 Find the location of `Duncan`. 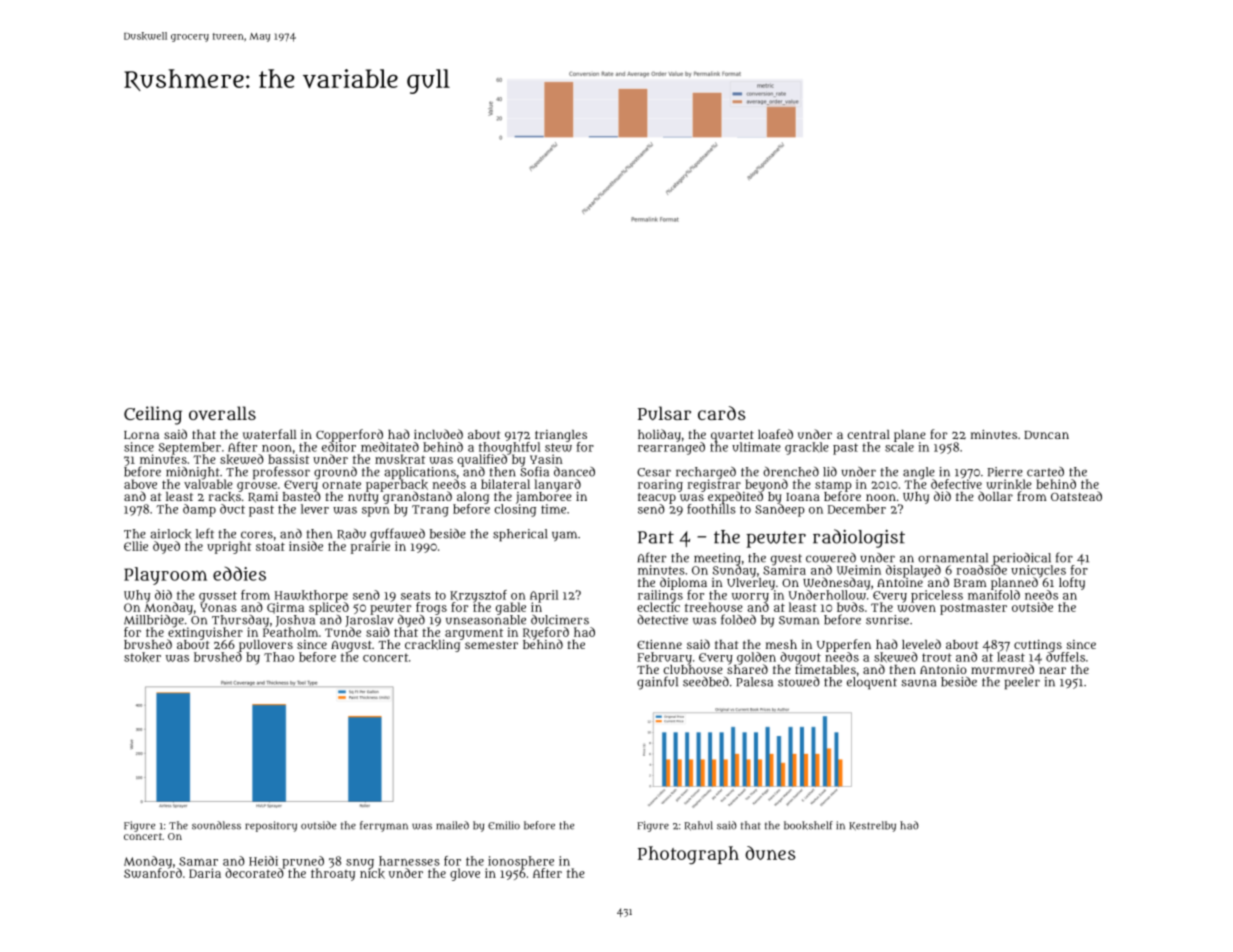

Duncan is located at coordinates (1046, 435).
